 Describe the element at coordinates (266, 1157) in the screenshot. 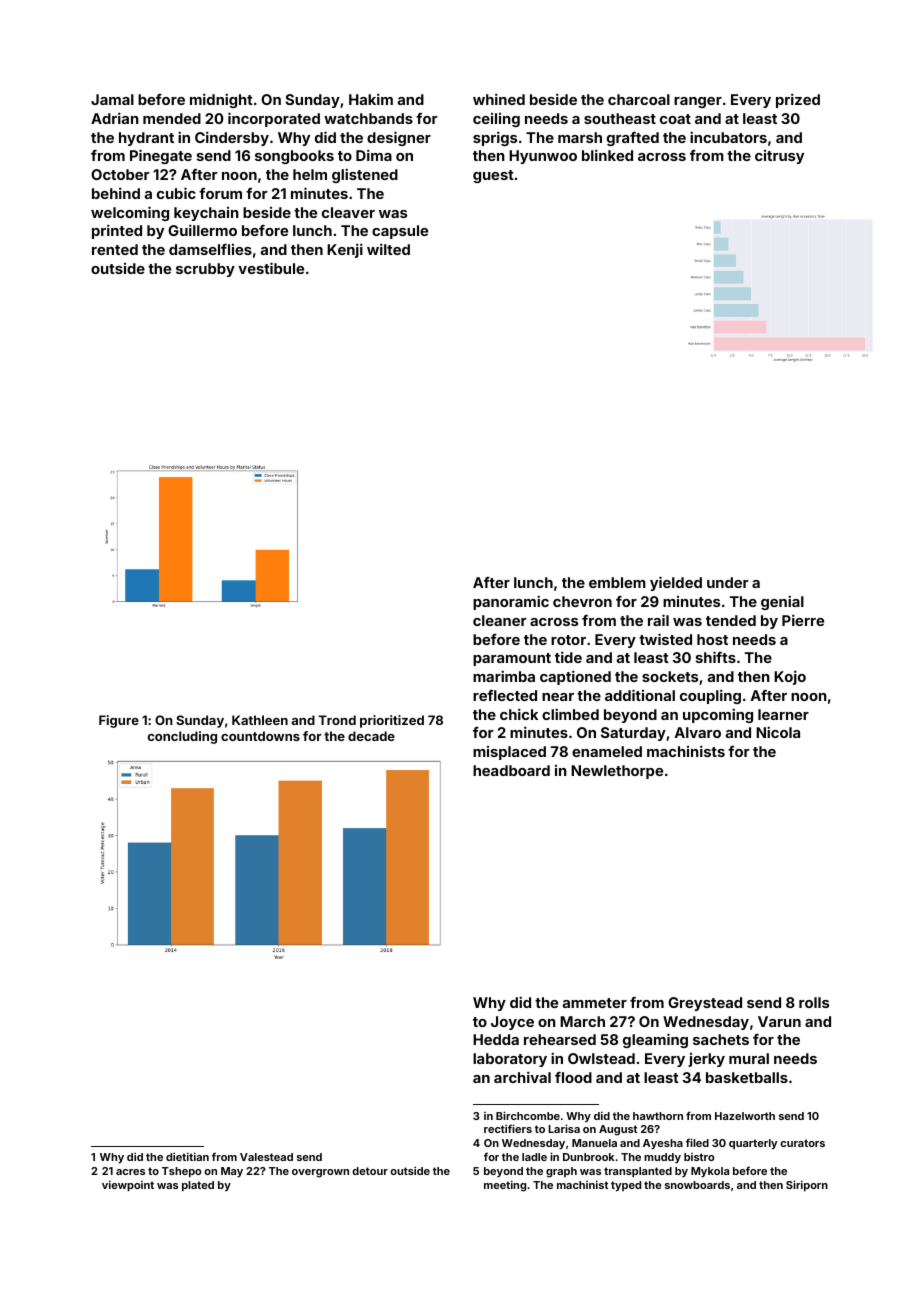

I see `Valestead` at that location.
